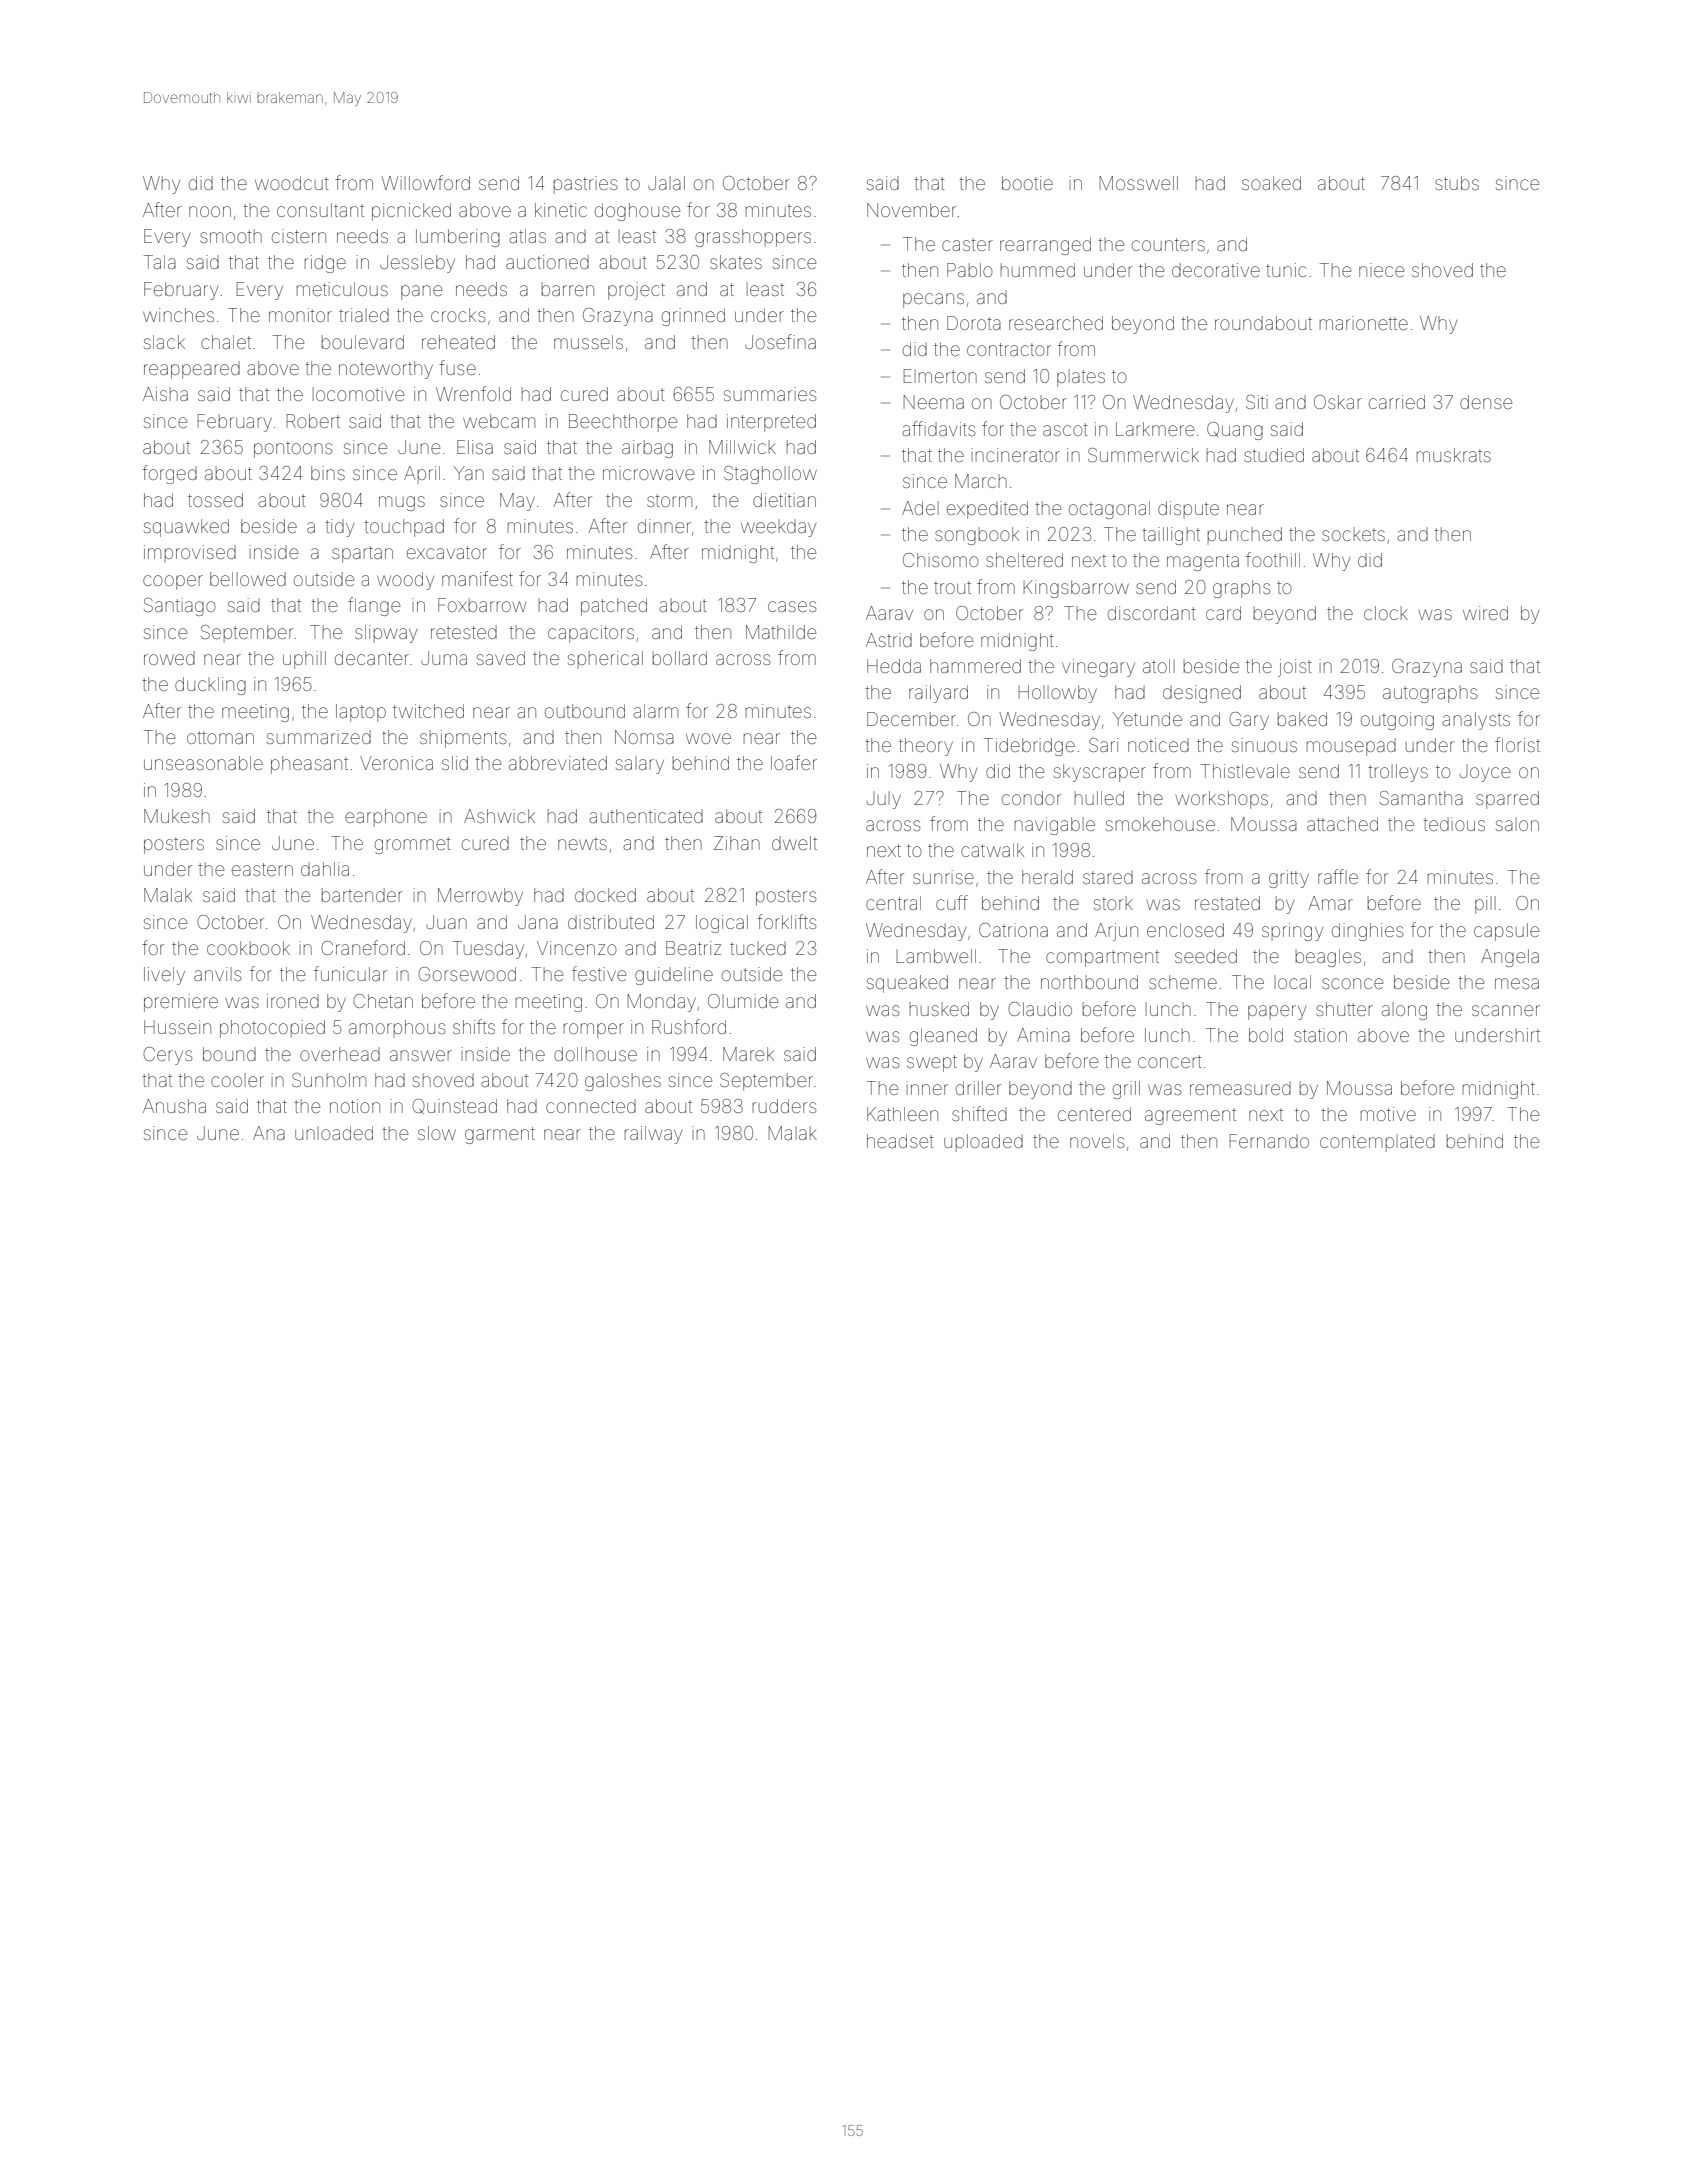  What do you see at coordinates (770, 475) in the screenshot?
I see `Staghollow` at bounding box center [770, 475].
